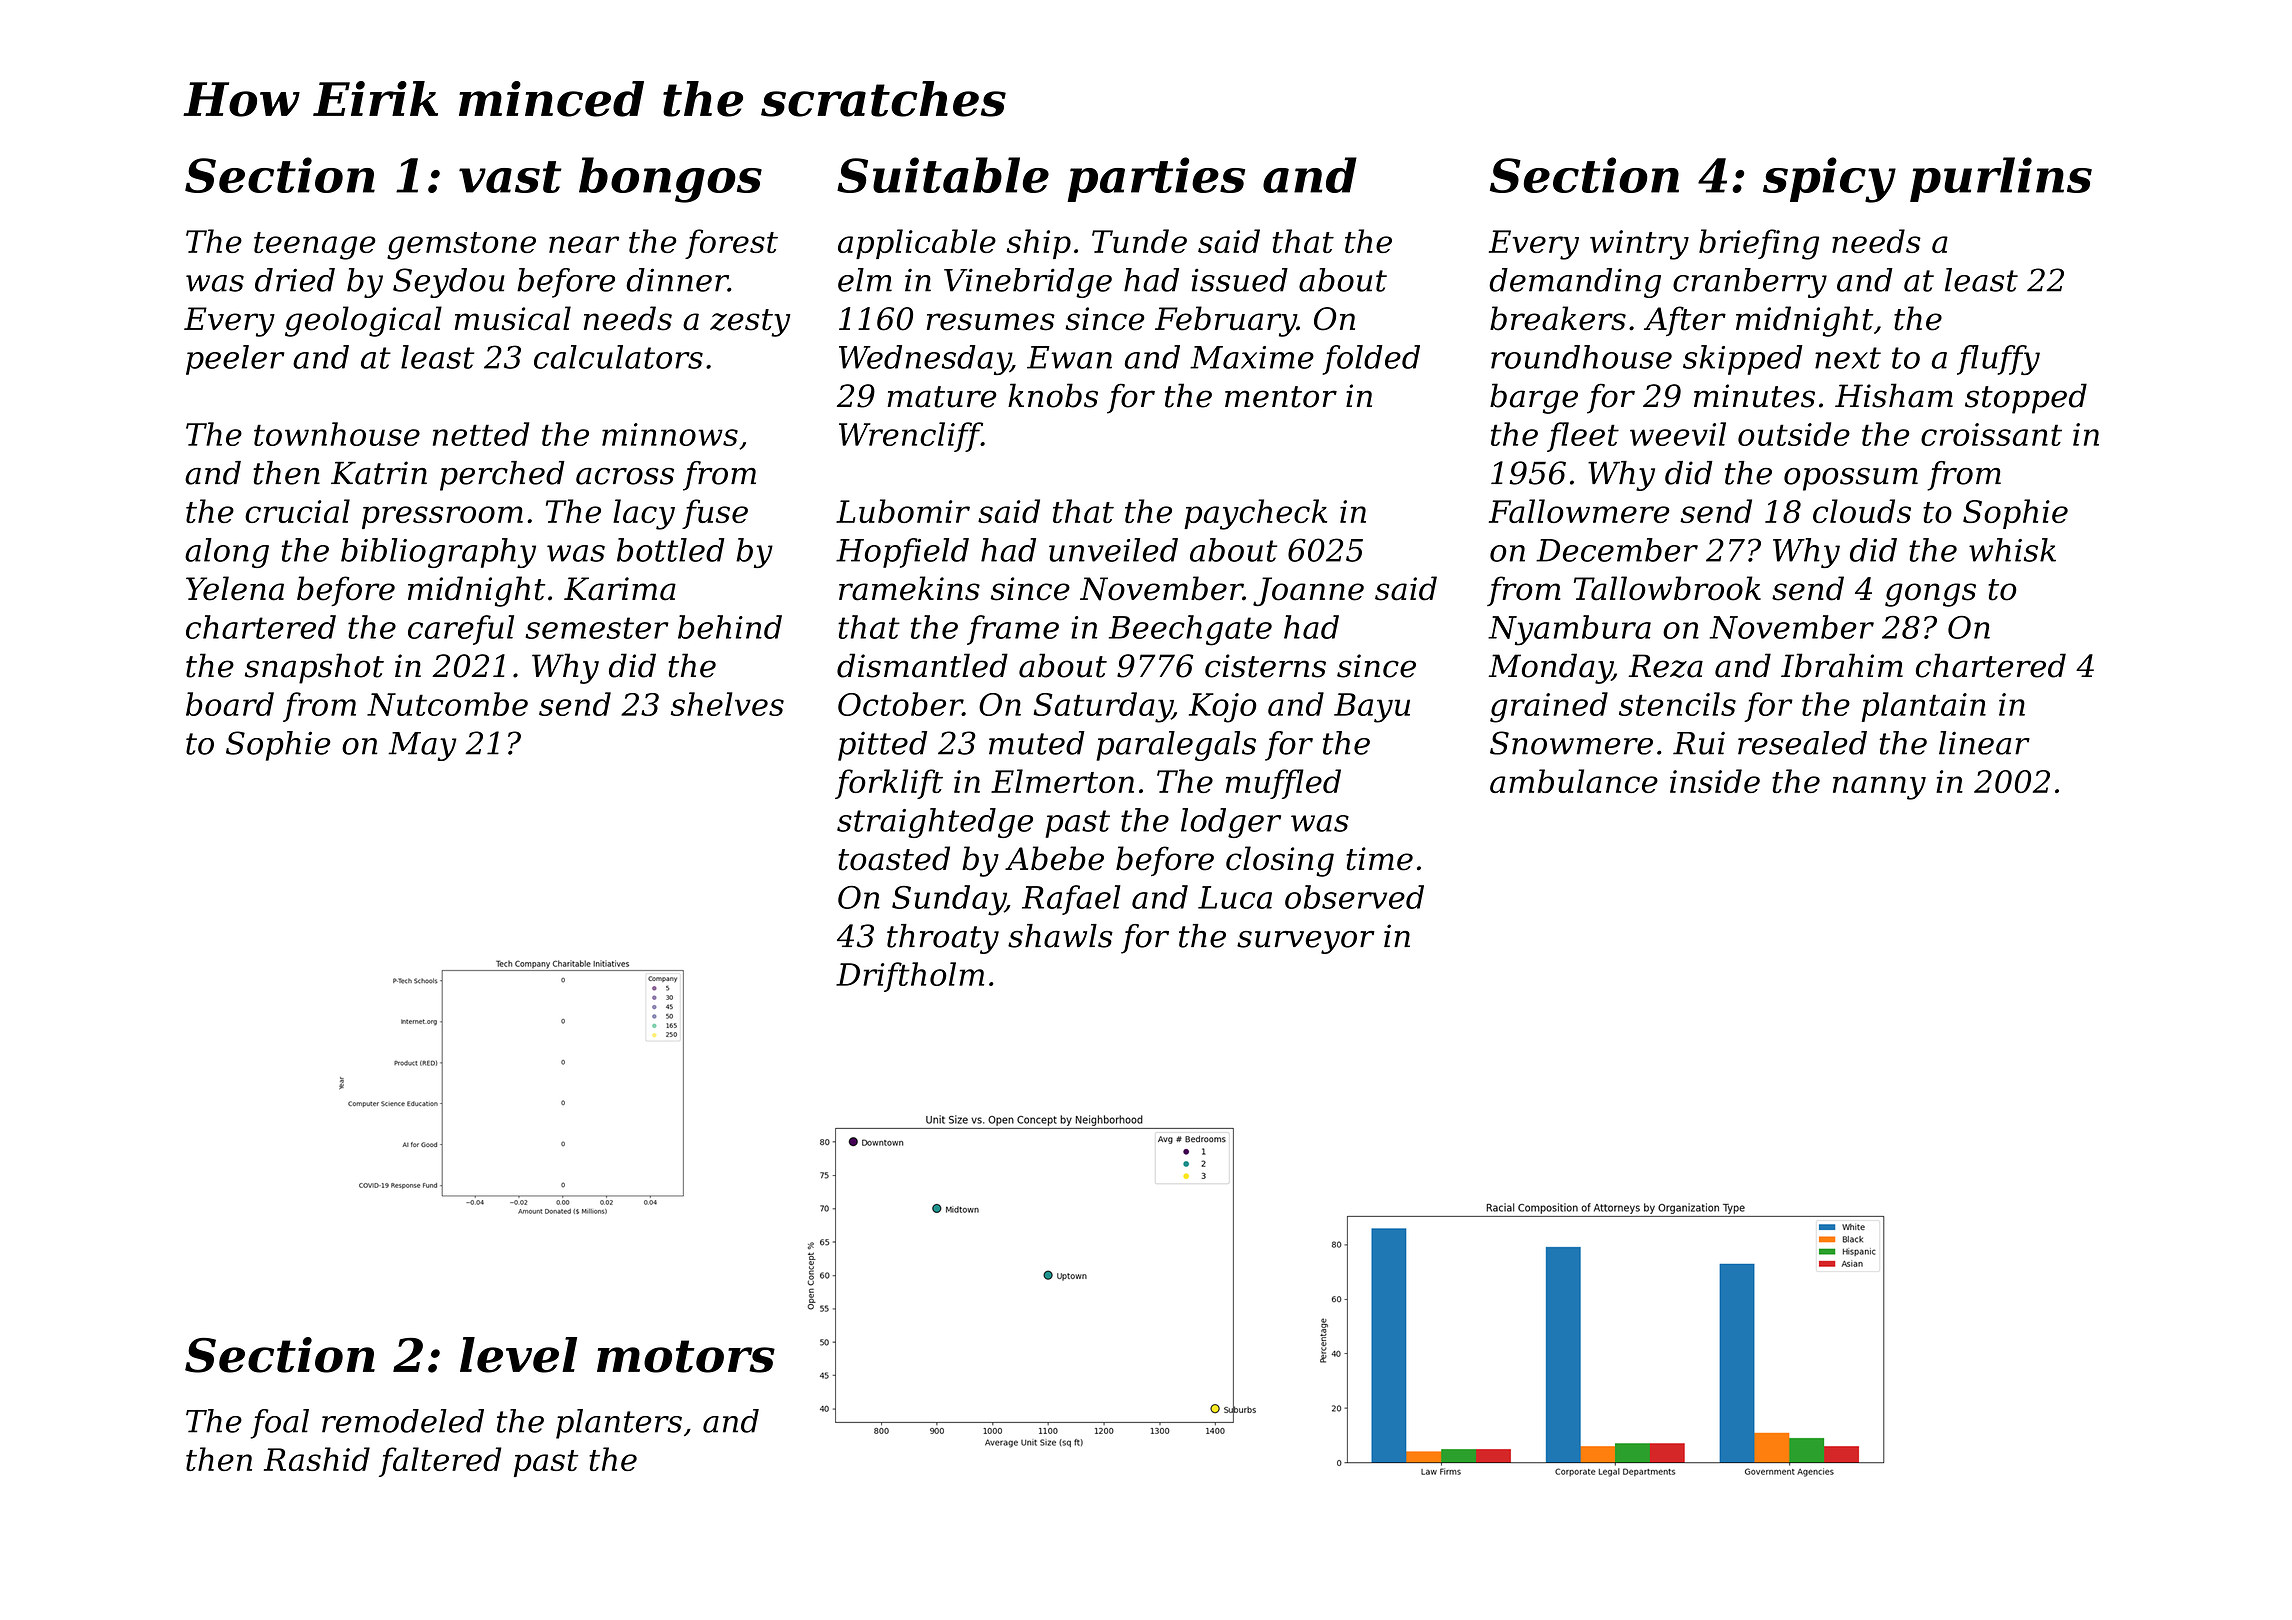 This screenshot has height=1620, width=2292. What do you see at coordinates (686, 1356) in the screenshot?
I see `motors` at bounding box center [686, 1356].
